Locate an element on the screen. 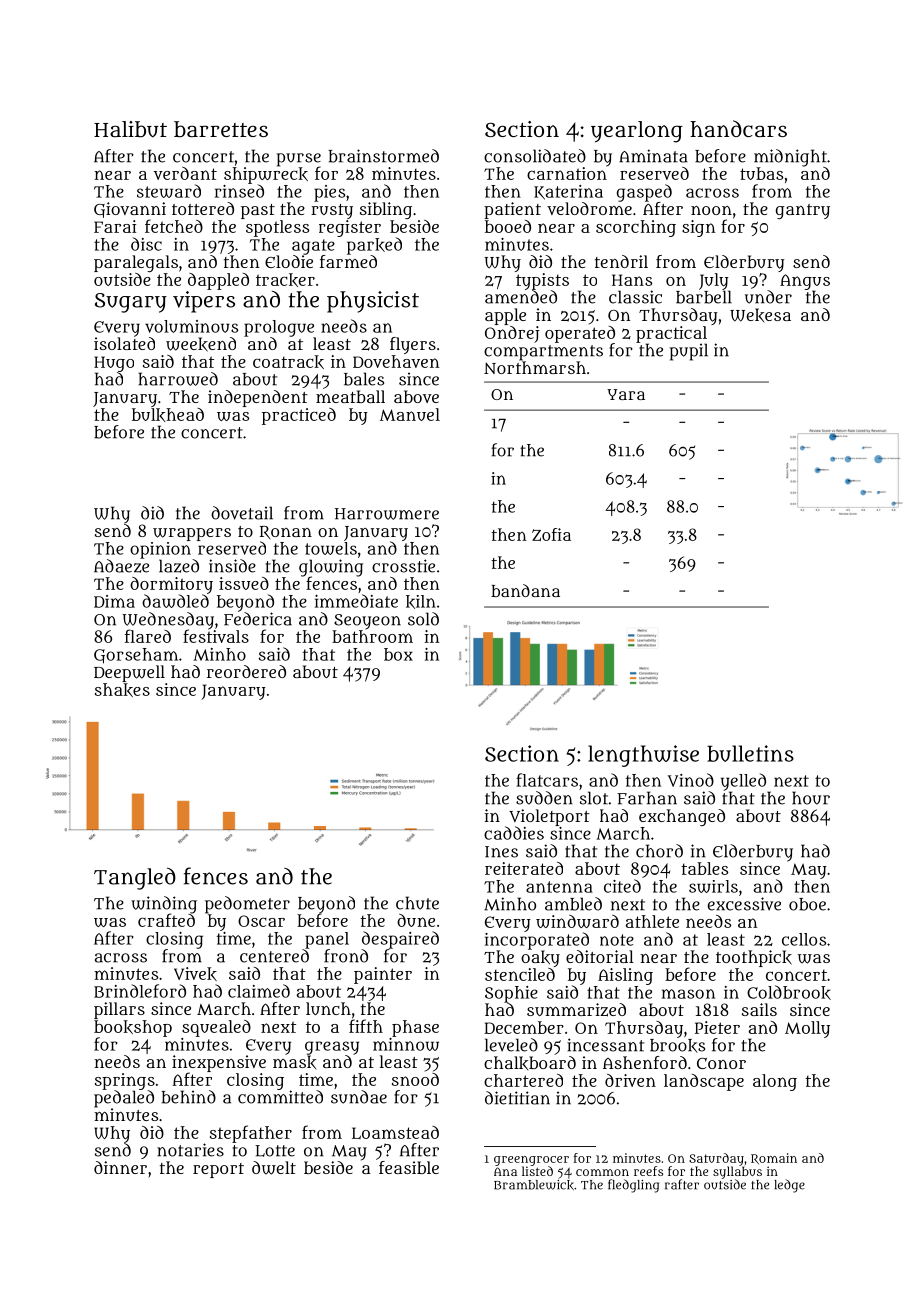 This screenshot has width=924, height=1314. sibling is located at coordinates (386, 210).
